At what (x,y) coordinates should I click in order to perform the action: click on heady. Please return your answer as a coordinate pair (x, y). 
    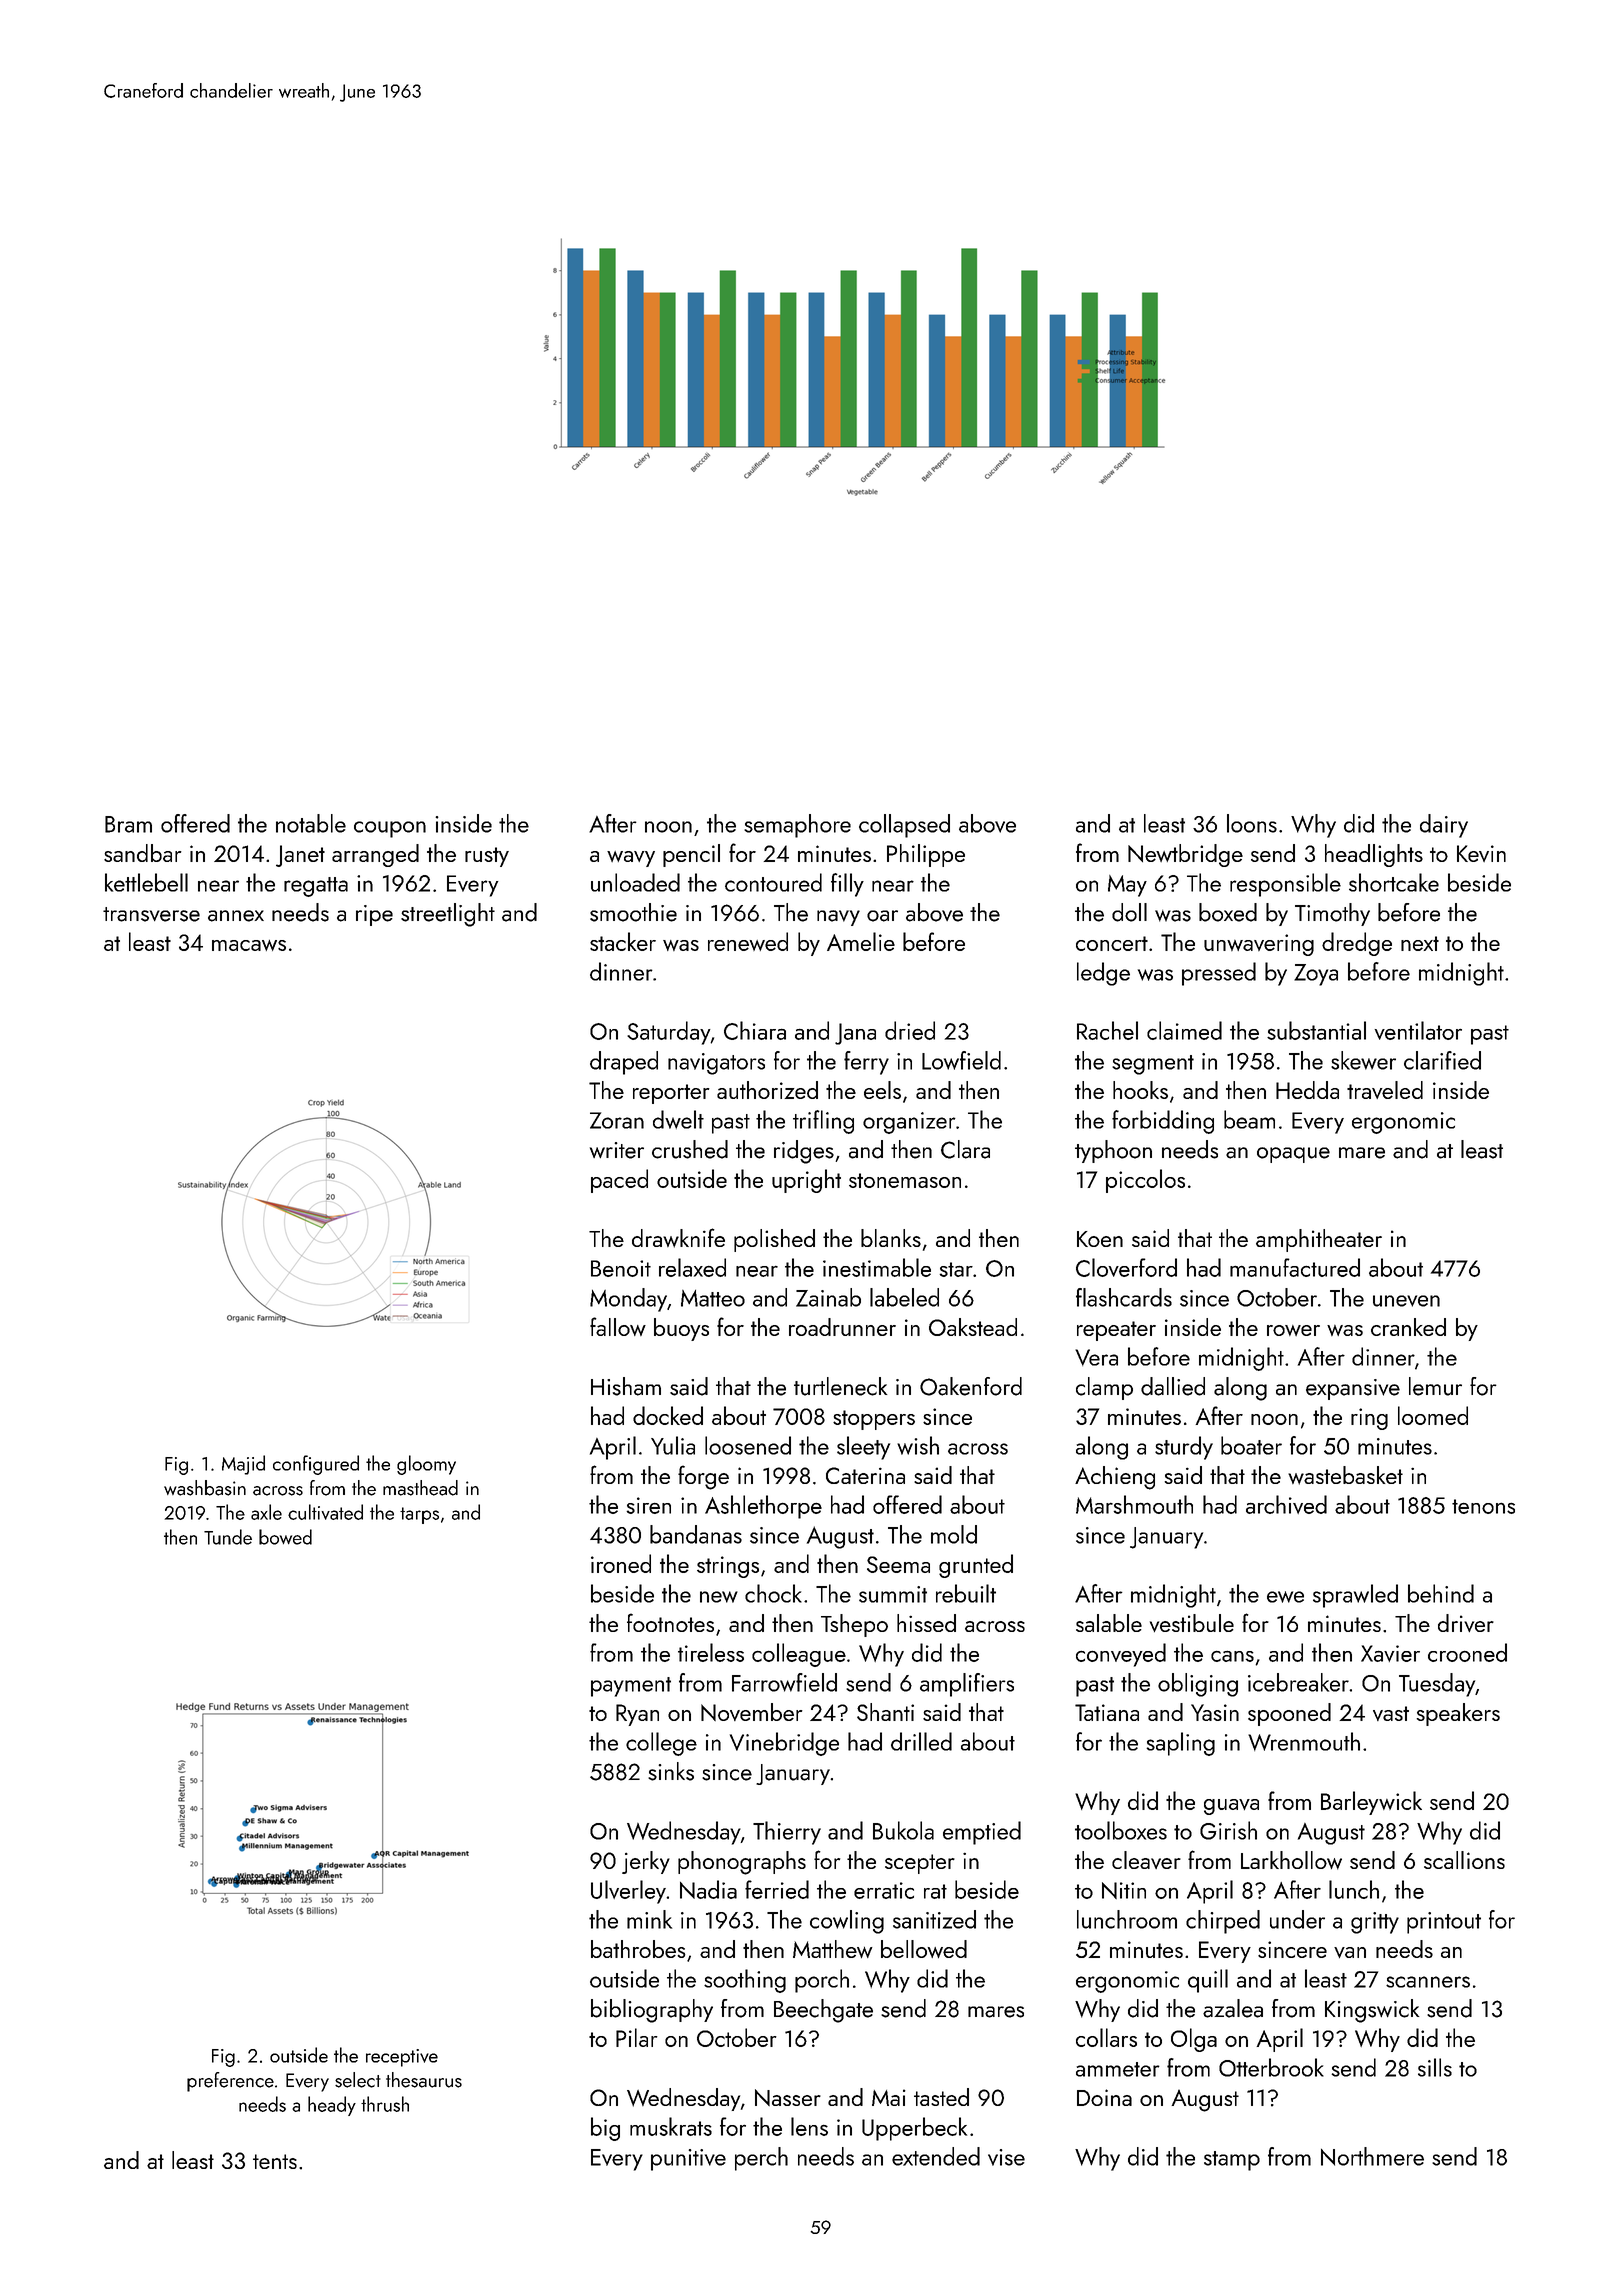
    Looking at the image, I should click on (332, 2106).
